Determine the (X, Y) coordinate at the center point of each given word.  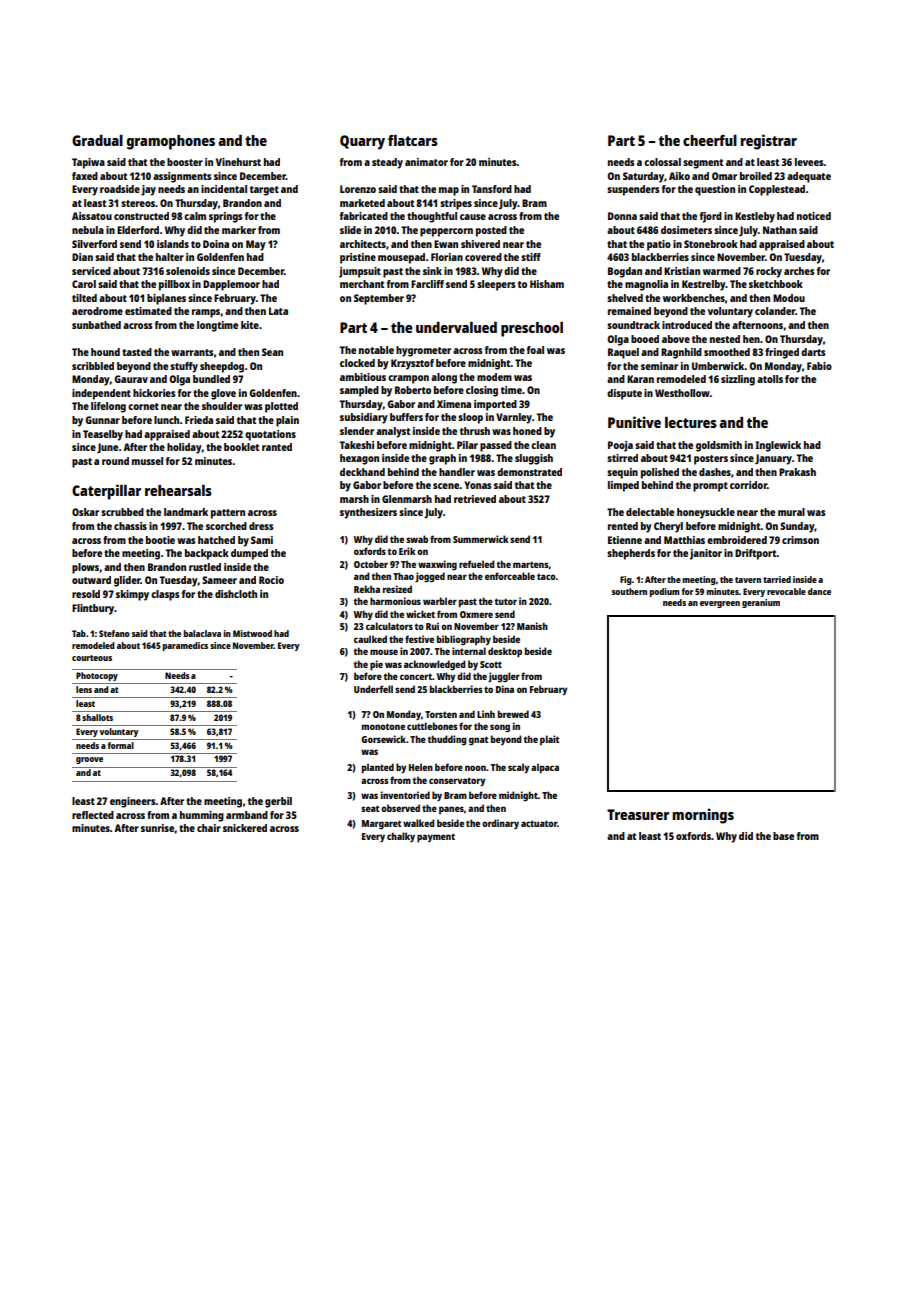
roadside (120, 189)
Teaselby (103, 435)
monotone (383, 726)
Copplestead (777, 190)
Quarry (362, 142)
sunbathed (96, 325)
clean (543, 445)
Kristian (682, 271)
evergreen (720, 604)
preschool (532, 329)
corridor (748, 485)
